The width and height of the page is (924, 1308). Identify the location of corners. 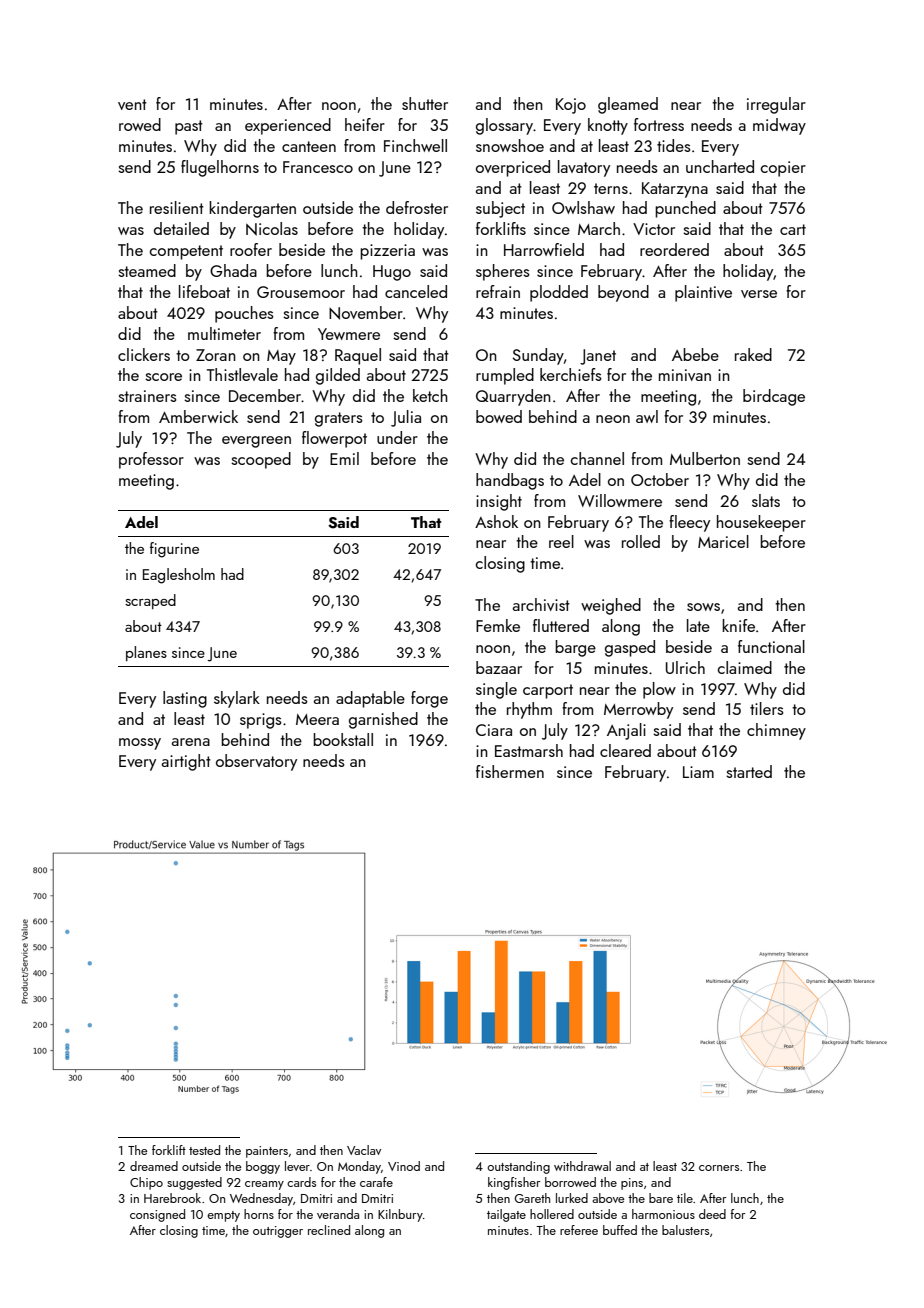
(719, 1168).
